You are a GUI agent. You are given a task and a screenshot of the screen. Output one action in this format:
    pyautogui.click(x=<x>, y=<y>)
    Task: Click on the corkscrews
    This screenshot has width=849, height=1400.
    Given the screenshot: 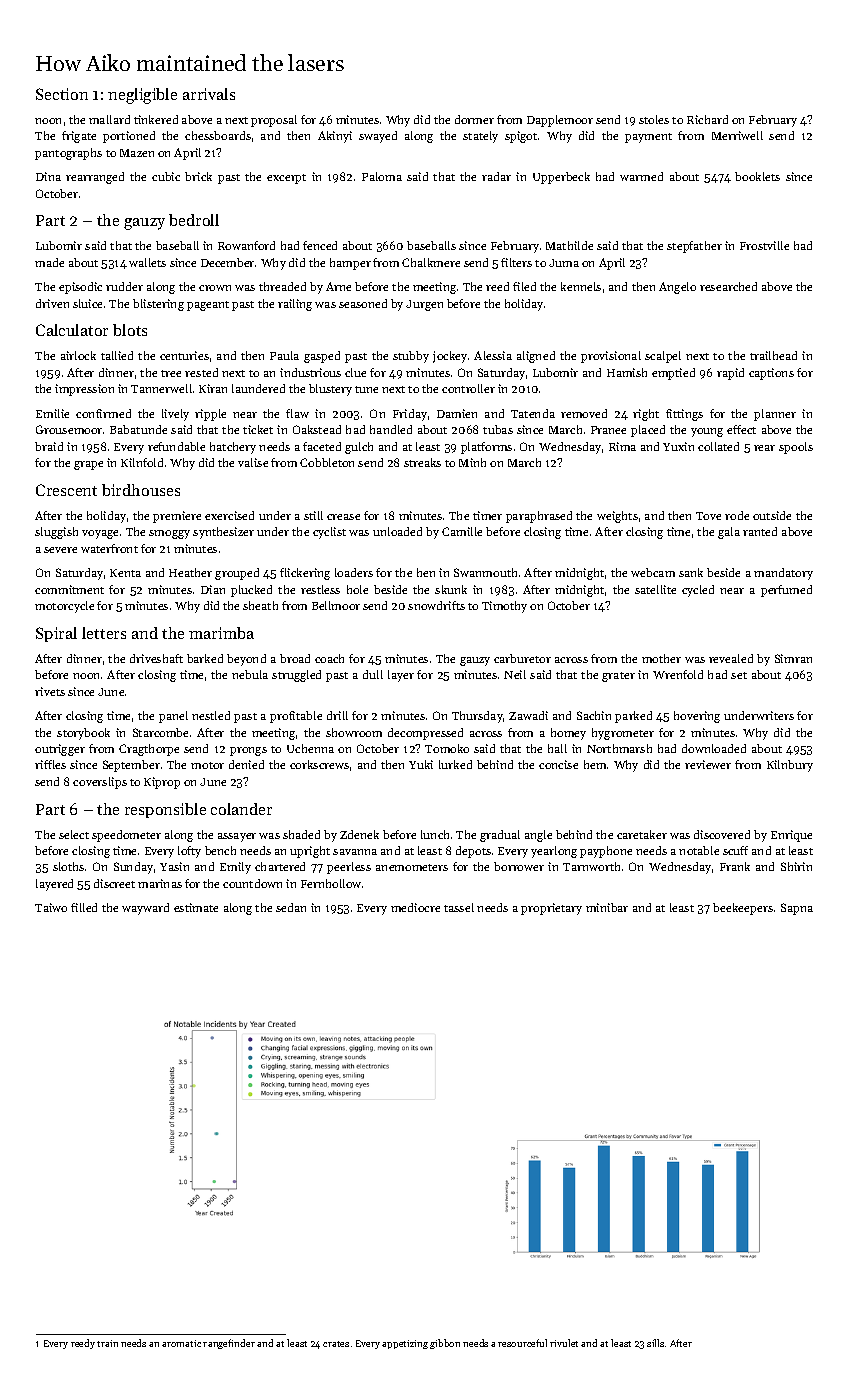 What is the action you would take?
    pyautogui.click(x=319, y=764)
